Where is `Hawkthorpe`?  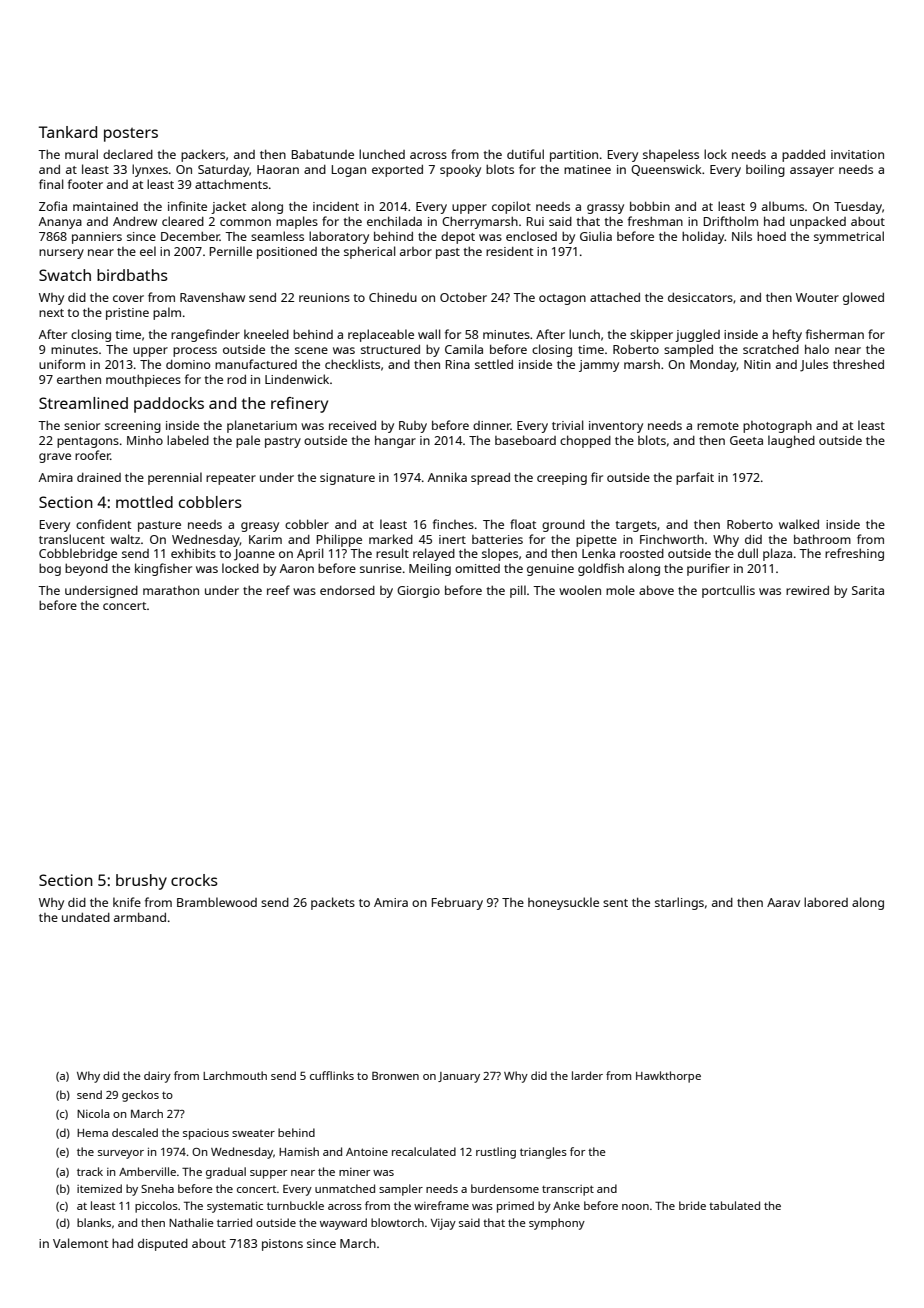
Hawkthorpe is located at coordinates (668, 1077).
